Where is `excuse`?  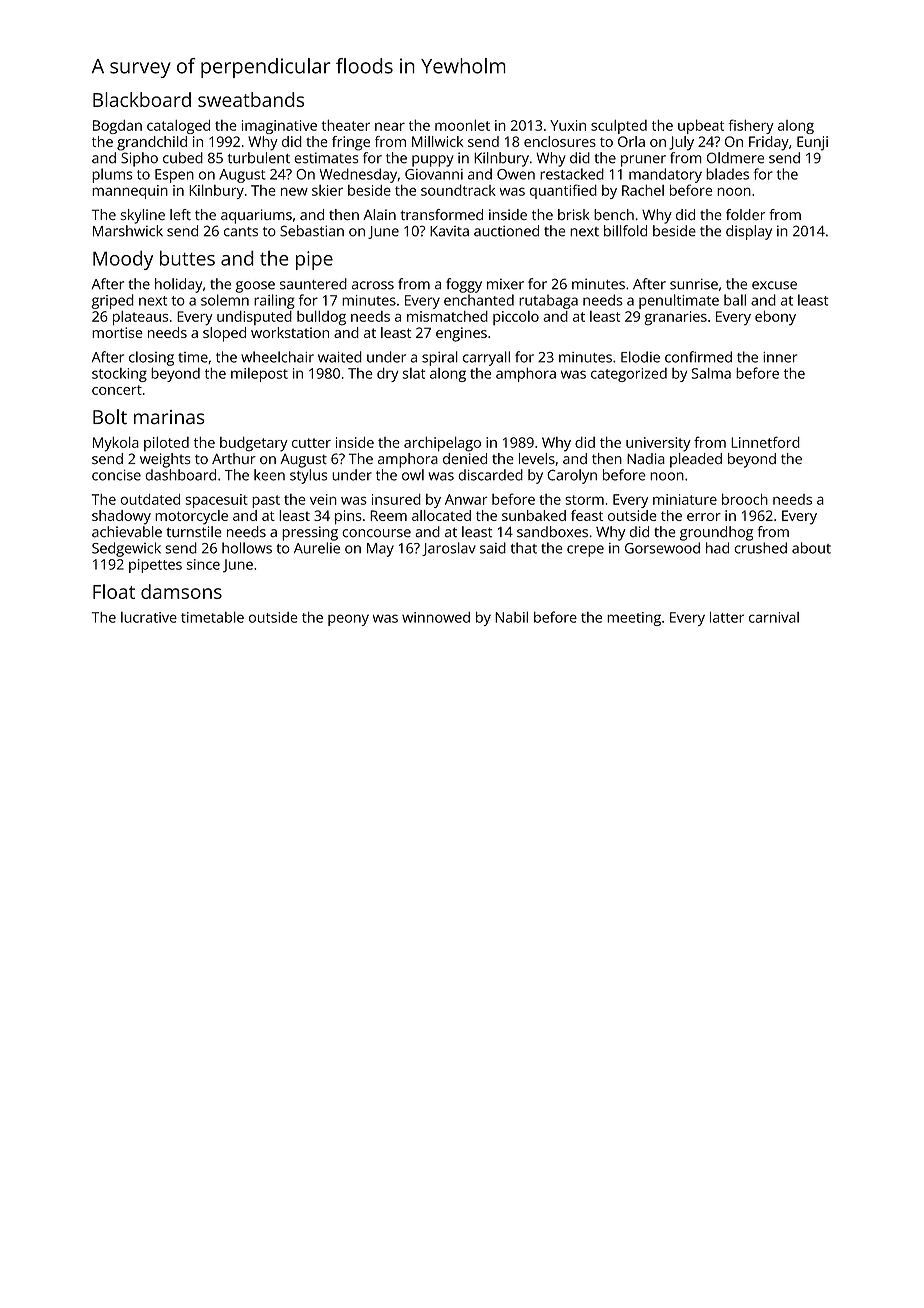 excuse is located at coordinates (774, 285).
